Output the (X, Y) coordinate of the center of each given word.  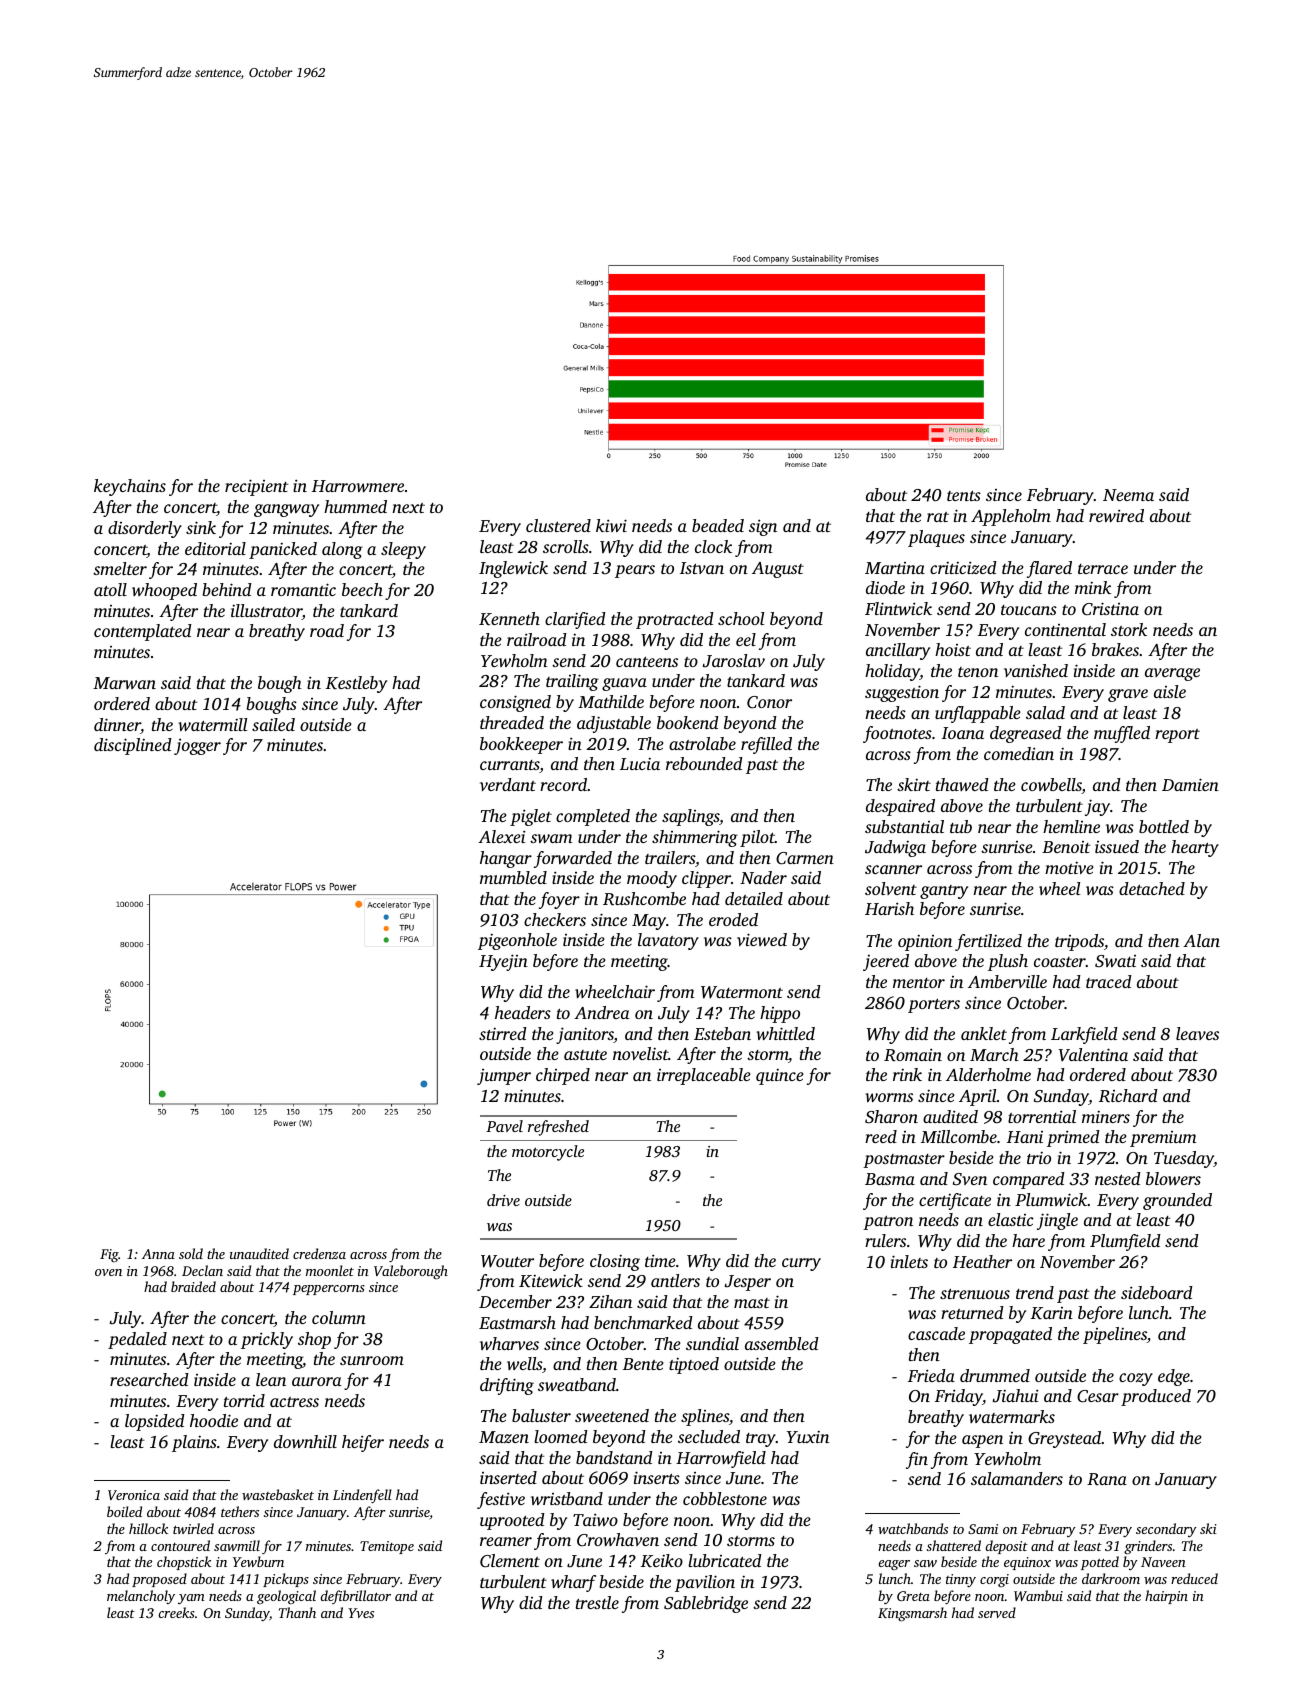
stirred (503, 1033)
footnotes (897, 734)
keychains (130, 487)
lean (271, 1379)
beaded (718, 525)
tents (964, 496)
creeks (176, 1612)
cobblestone (725, 1498)
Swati (1115, 961)
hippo (780, 1014)
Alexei (502, 836)
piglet (531, 817)
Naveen (1163, 1562)
